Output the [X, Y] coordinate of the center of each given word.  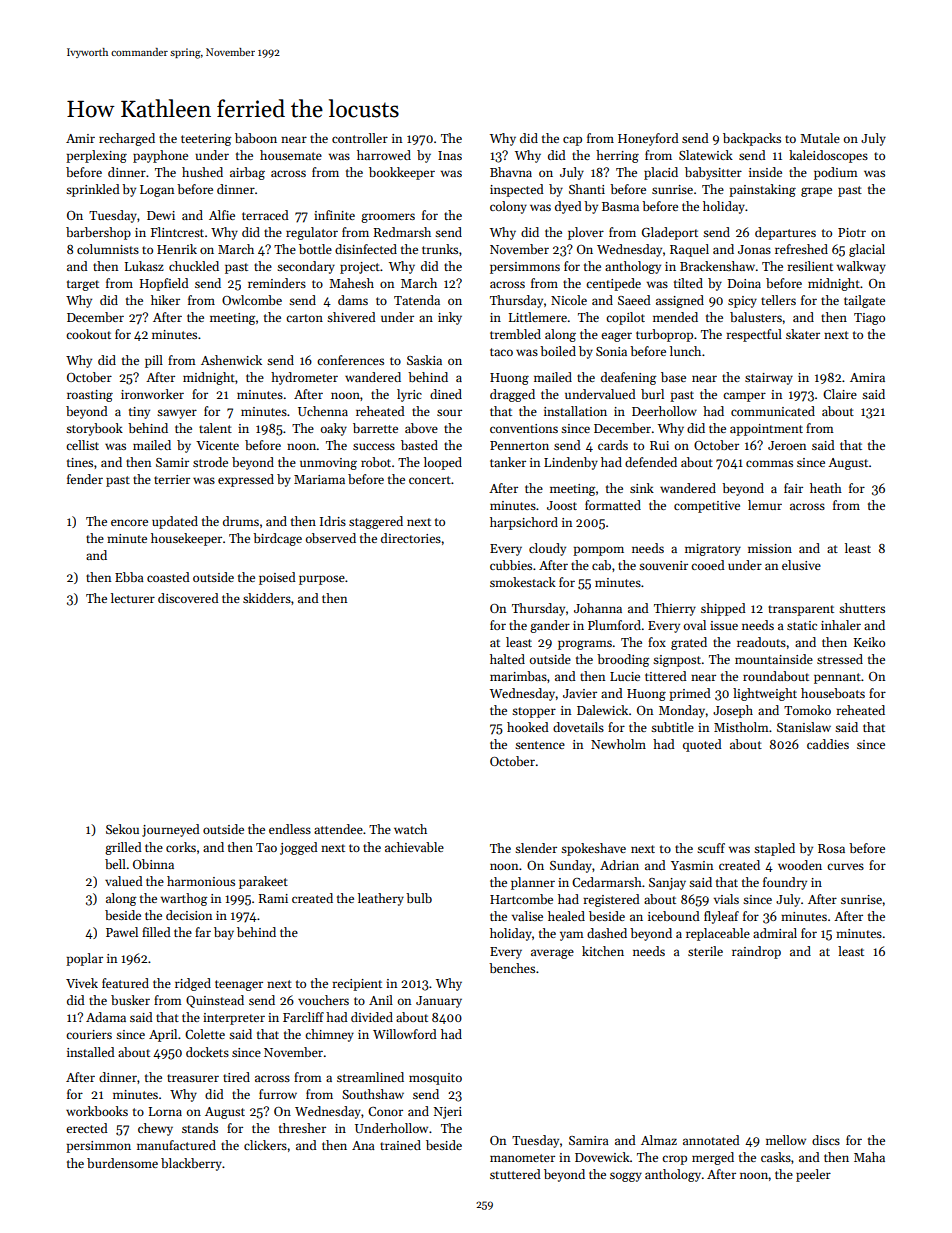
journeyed [171, 830]
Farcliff [303, 1017]
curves [845, 866]
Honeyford [648, 139]
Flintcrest [177, 232]
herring [617, 156]
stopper [534, 712]
